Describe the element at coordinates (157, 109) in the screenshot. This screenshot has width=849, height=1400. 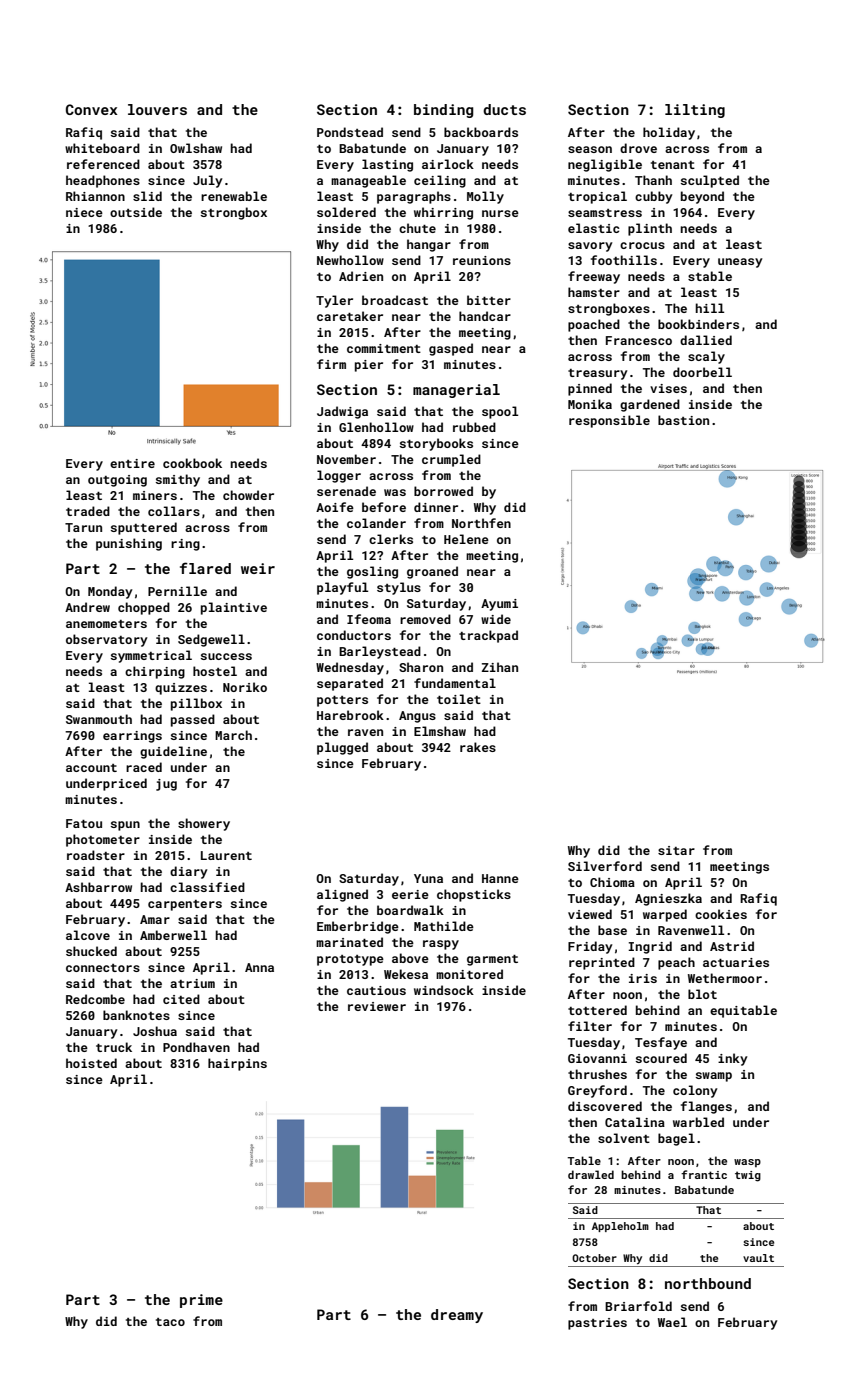
I see `louvers` at that location.
